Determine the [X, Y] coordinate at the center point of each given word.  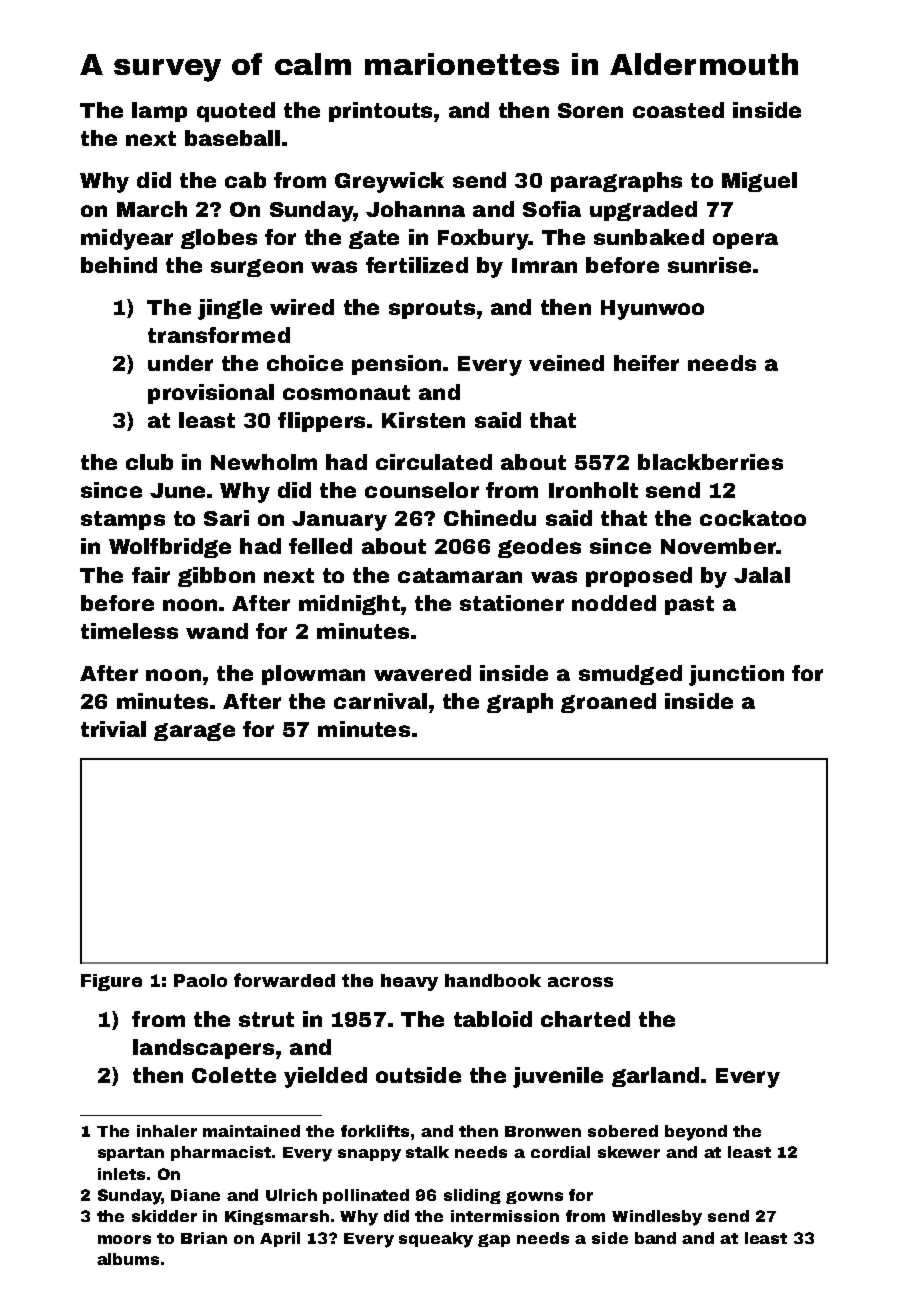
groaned [608, 703]
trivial [113, 729]
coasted [678, 110]
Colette [234, 1075]
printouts [380, 112]
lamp [159, 112]
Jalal [762, 575]
